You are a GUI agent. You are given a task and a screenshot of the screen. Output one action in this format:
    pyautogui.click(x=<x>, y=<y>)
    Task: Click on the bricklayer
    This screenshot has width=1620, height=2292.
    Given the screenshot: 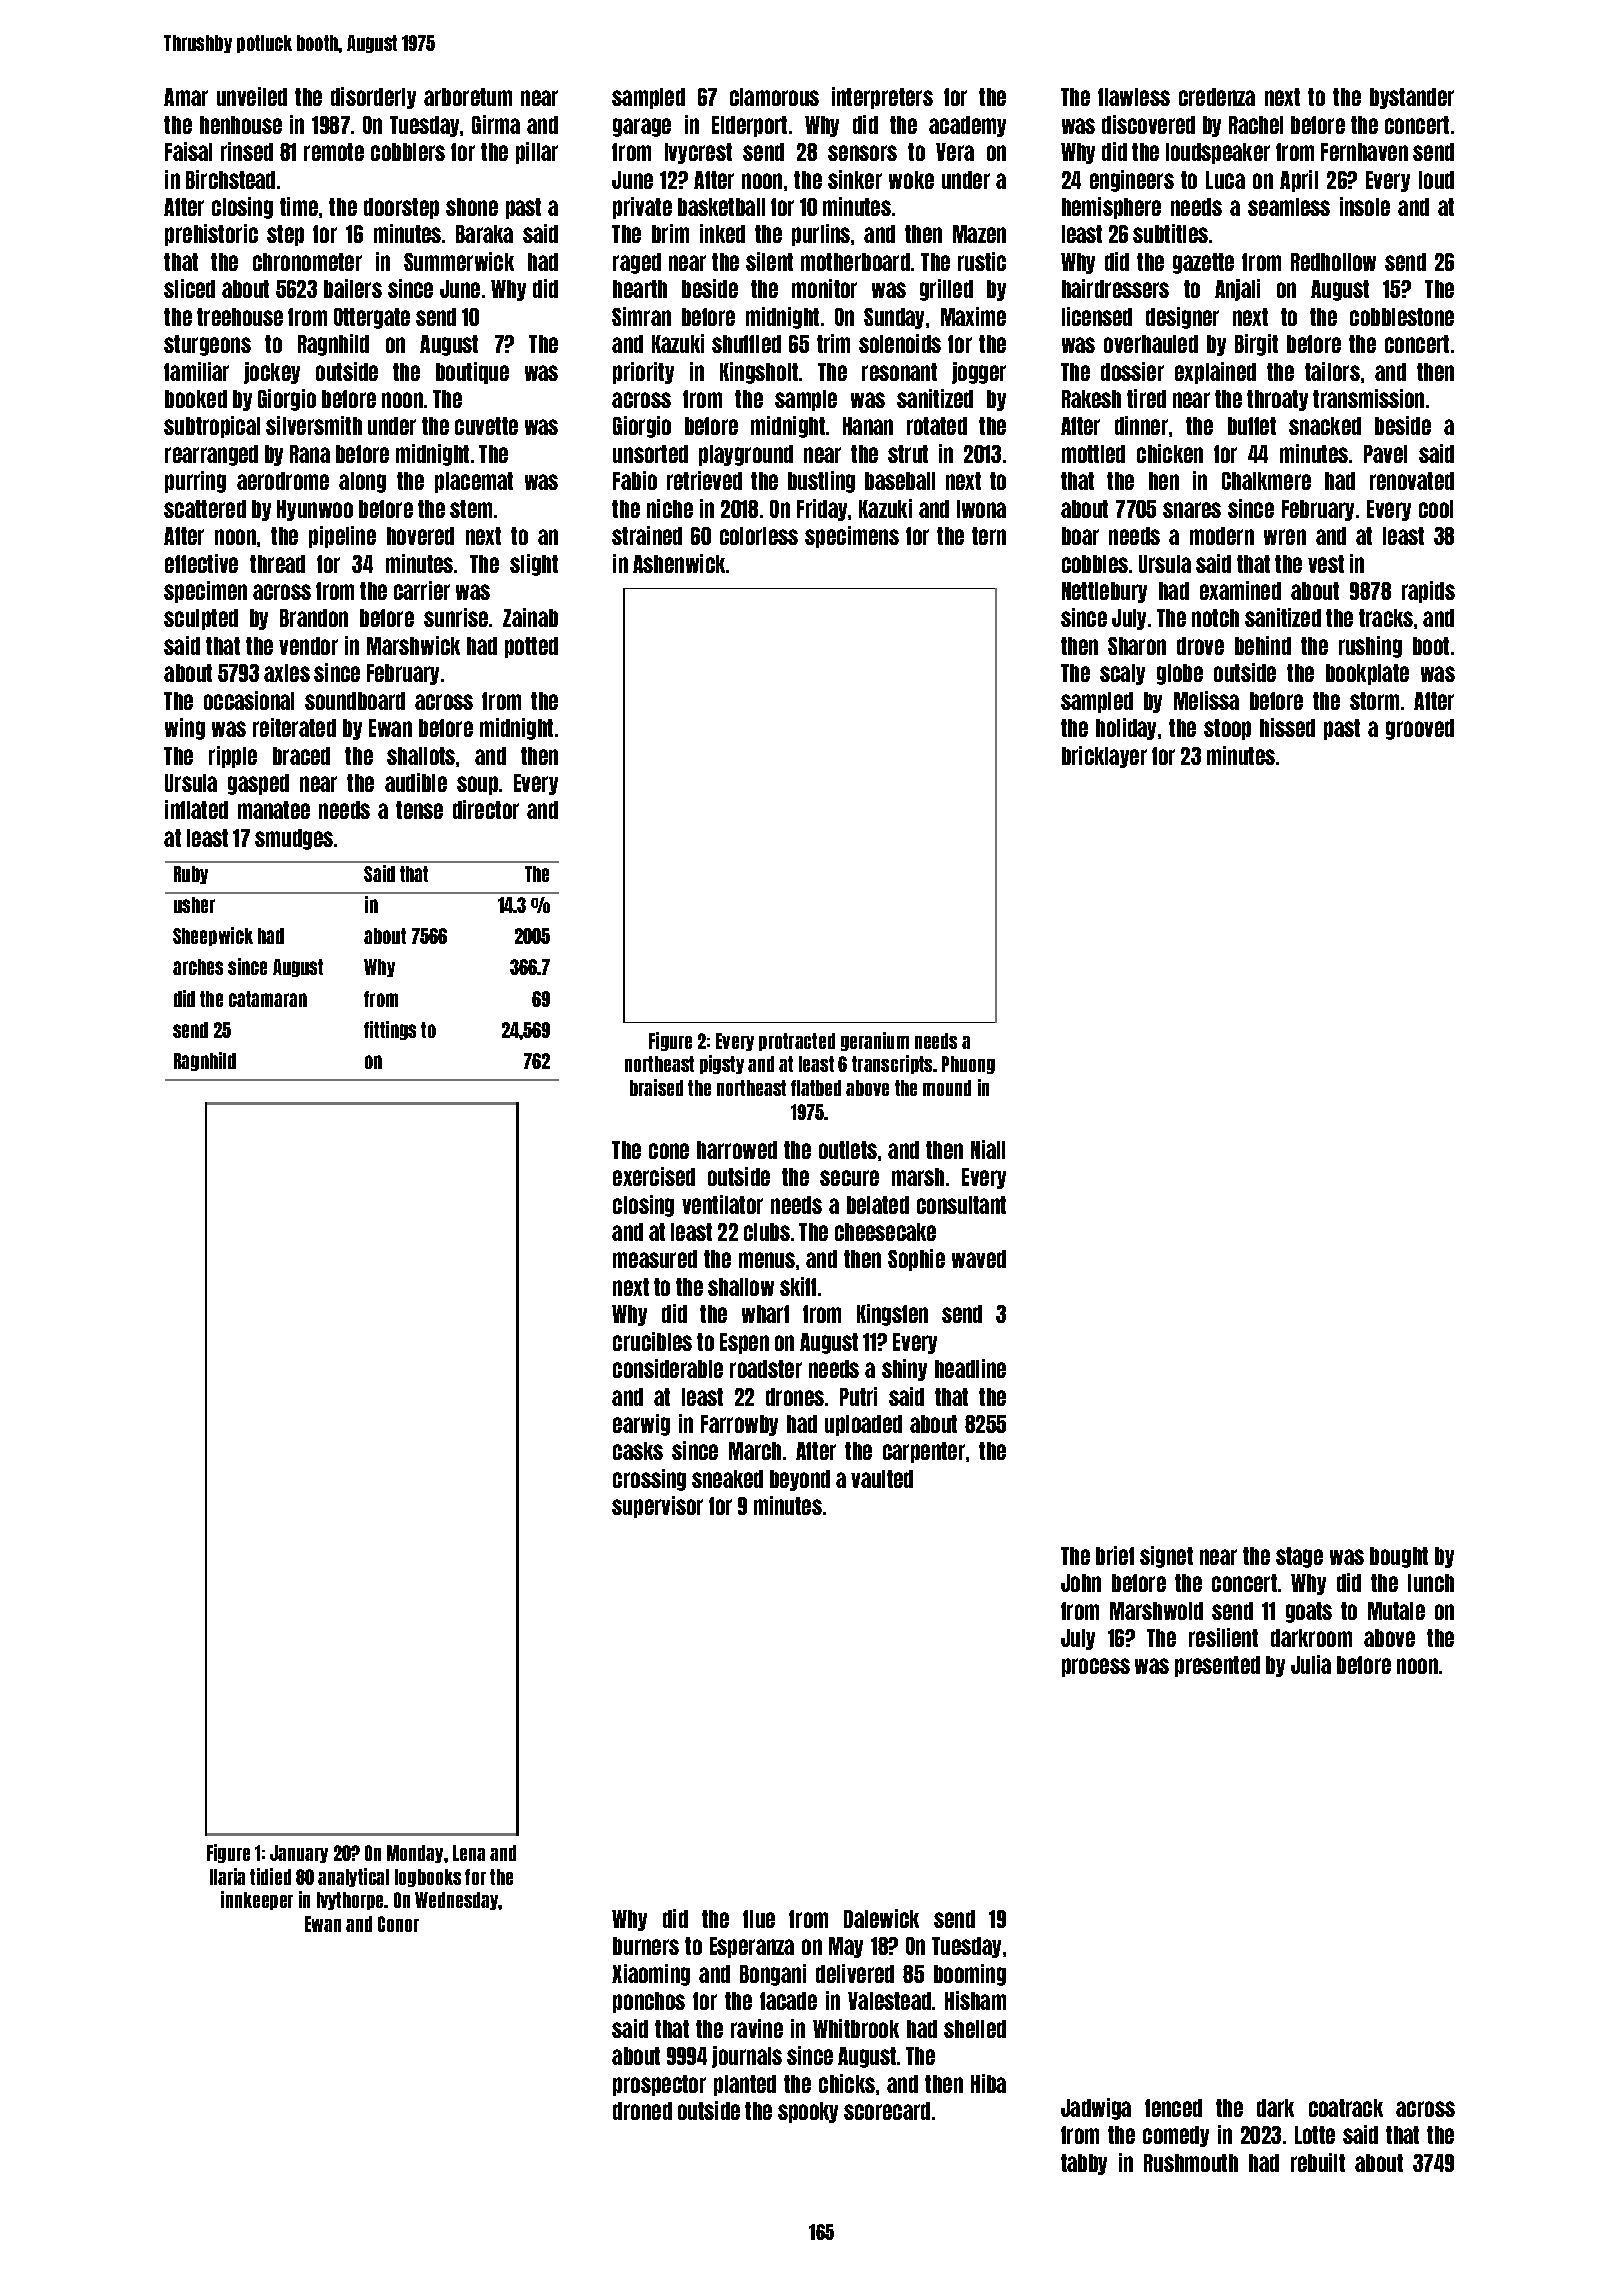 What is the action you would take?
    pyautogui.click(x=1104, y=757)
